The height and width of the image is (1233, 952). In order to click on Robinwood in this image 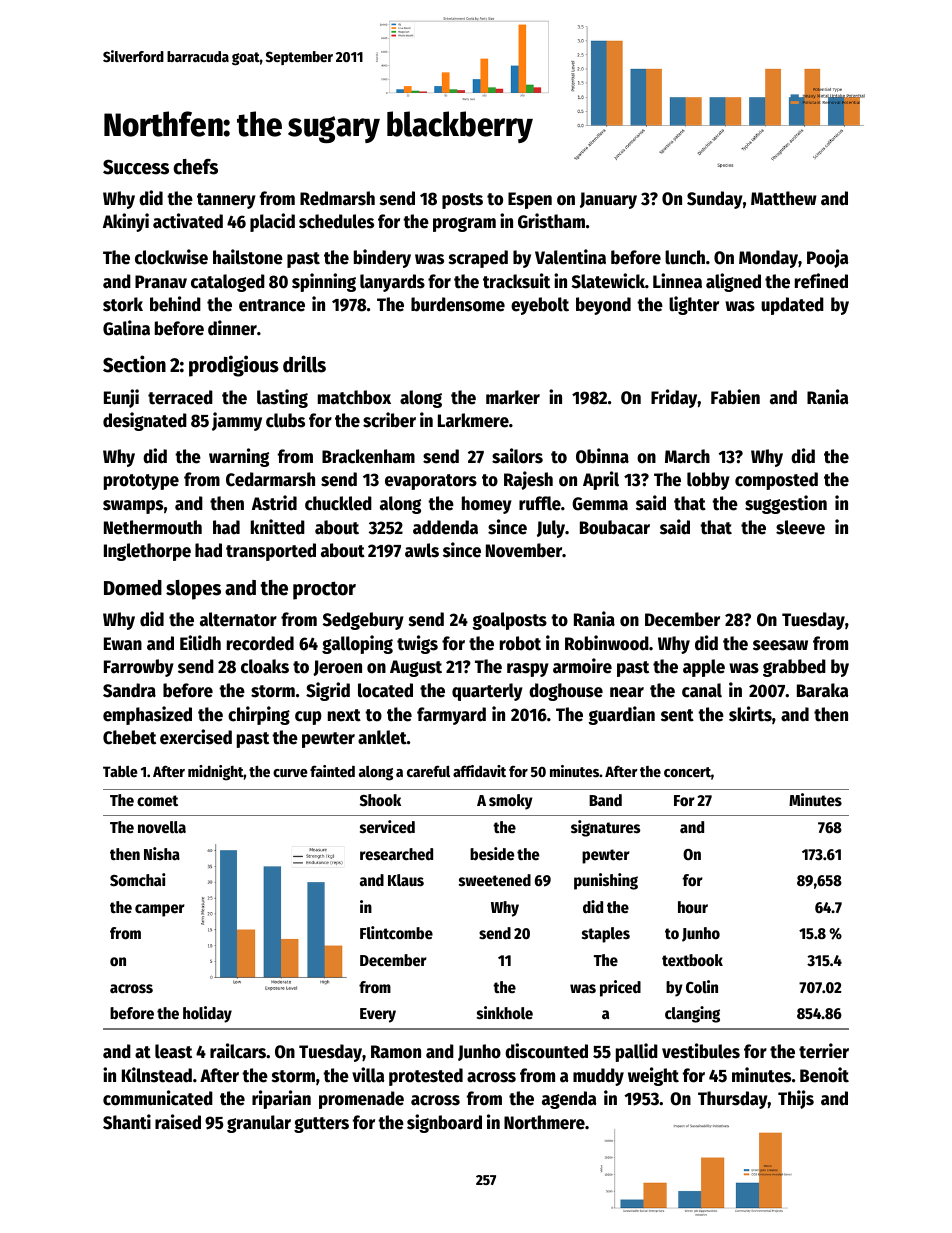, I will do `click(607, 643)`.
